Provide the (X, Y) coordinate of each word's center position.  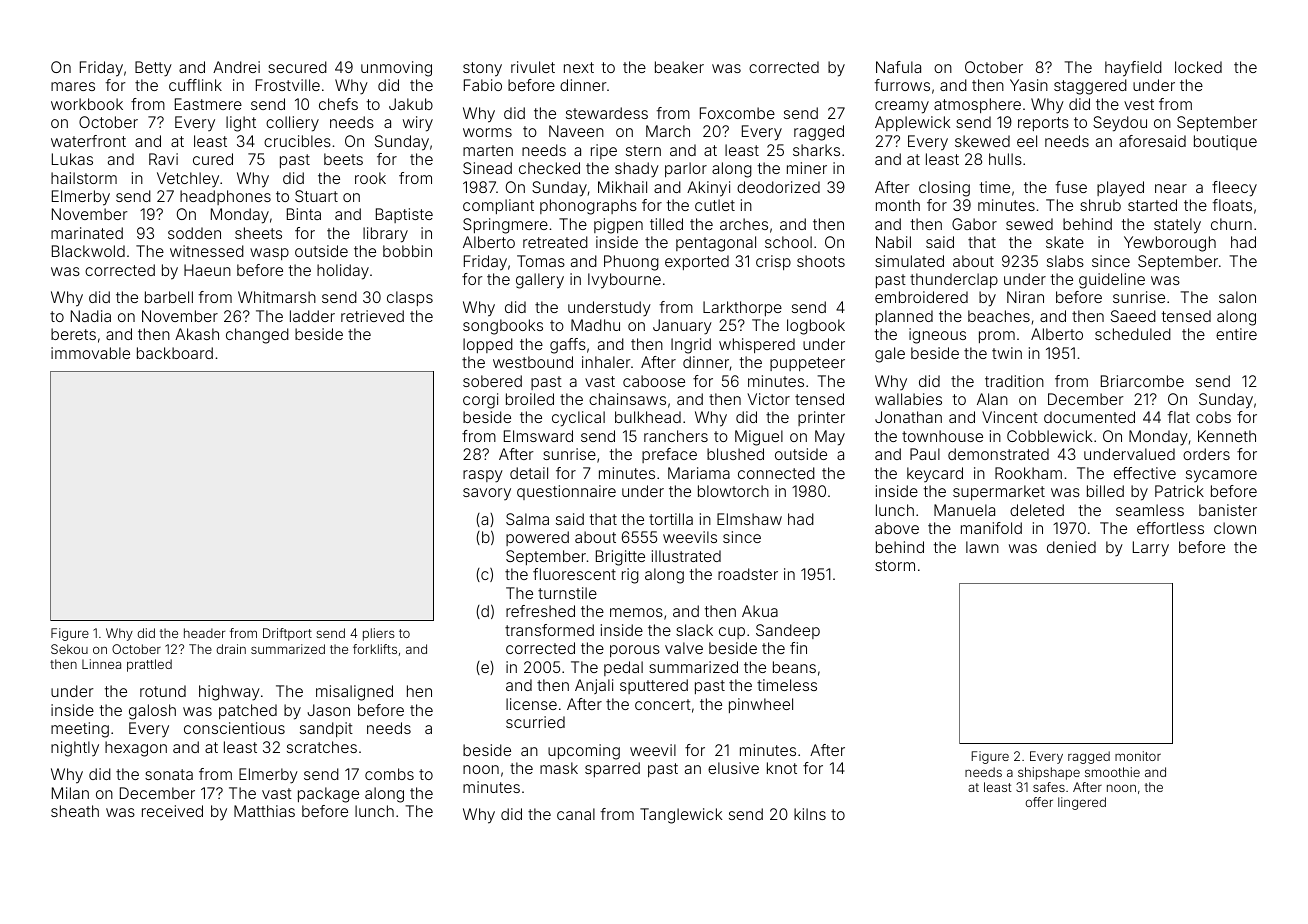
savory (487, 494)
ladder (312, 316)
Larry (1151, 549)
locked (1198, 67)
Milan (70, 793)
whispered (757, 345)
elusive (733, 768)
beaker (679, 67)
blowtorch (733, 491)
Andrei (236, 67)
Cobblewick (1049, 436)
